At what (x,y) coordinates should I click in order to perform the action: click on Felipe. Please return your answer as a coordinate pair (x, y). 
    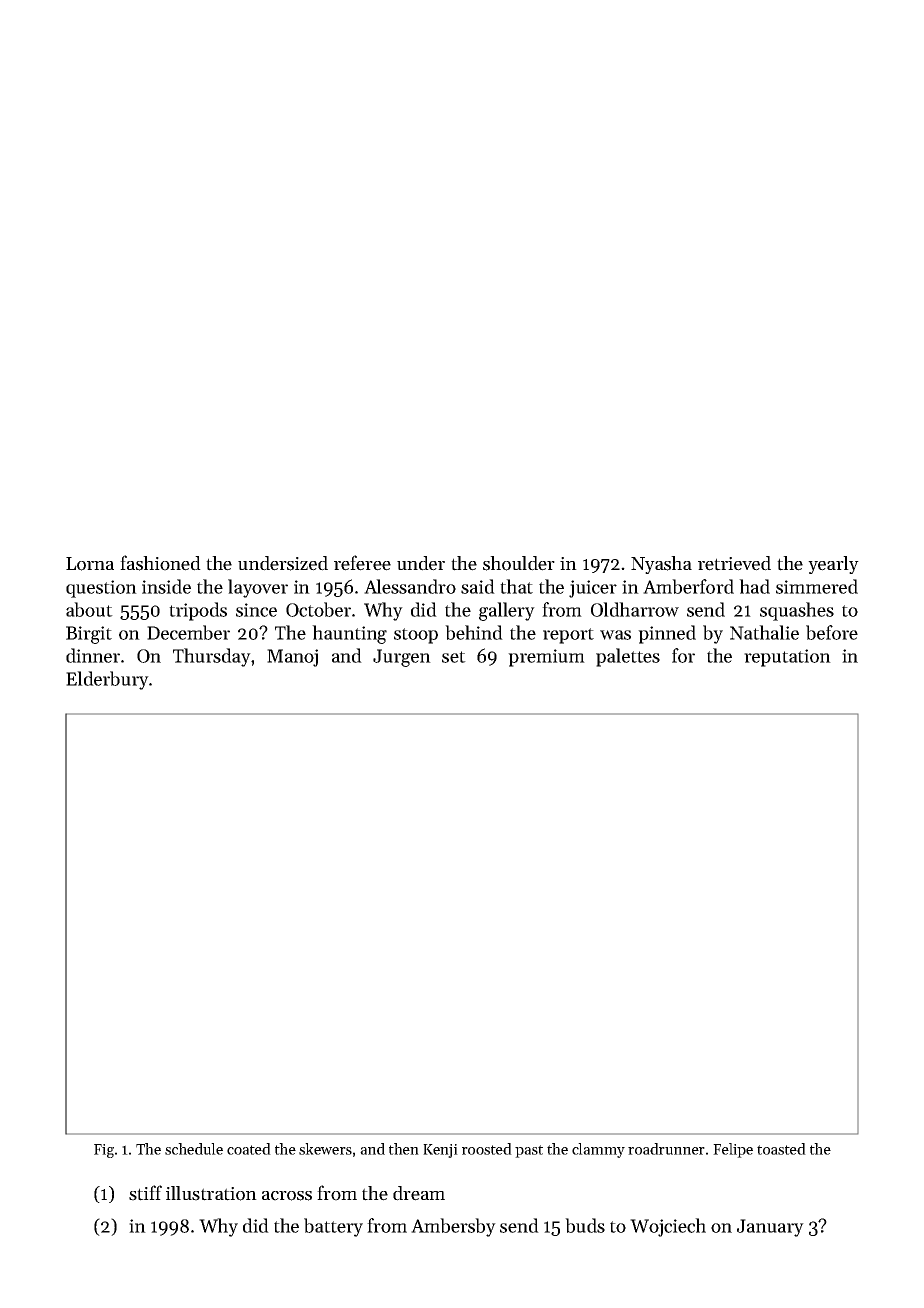
    Looking at the image, I should click on (733, 1150).
